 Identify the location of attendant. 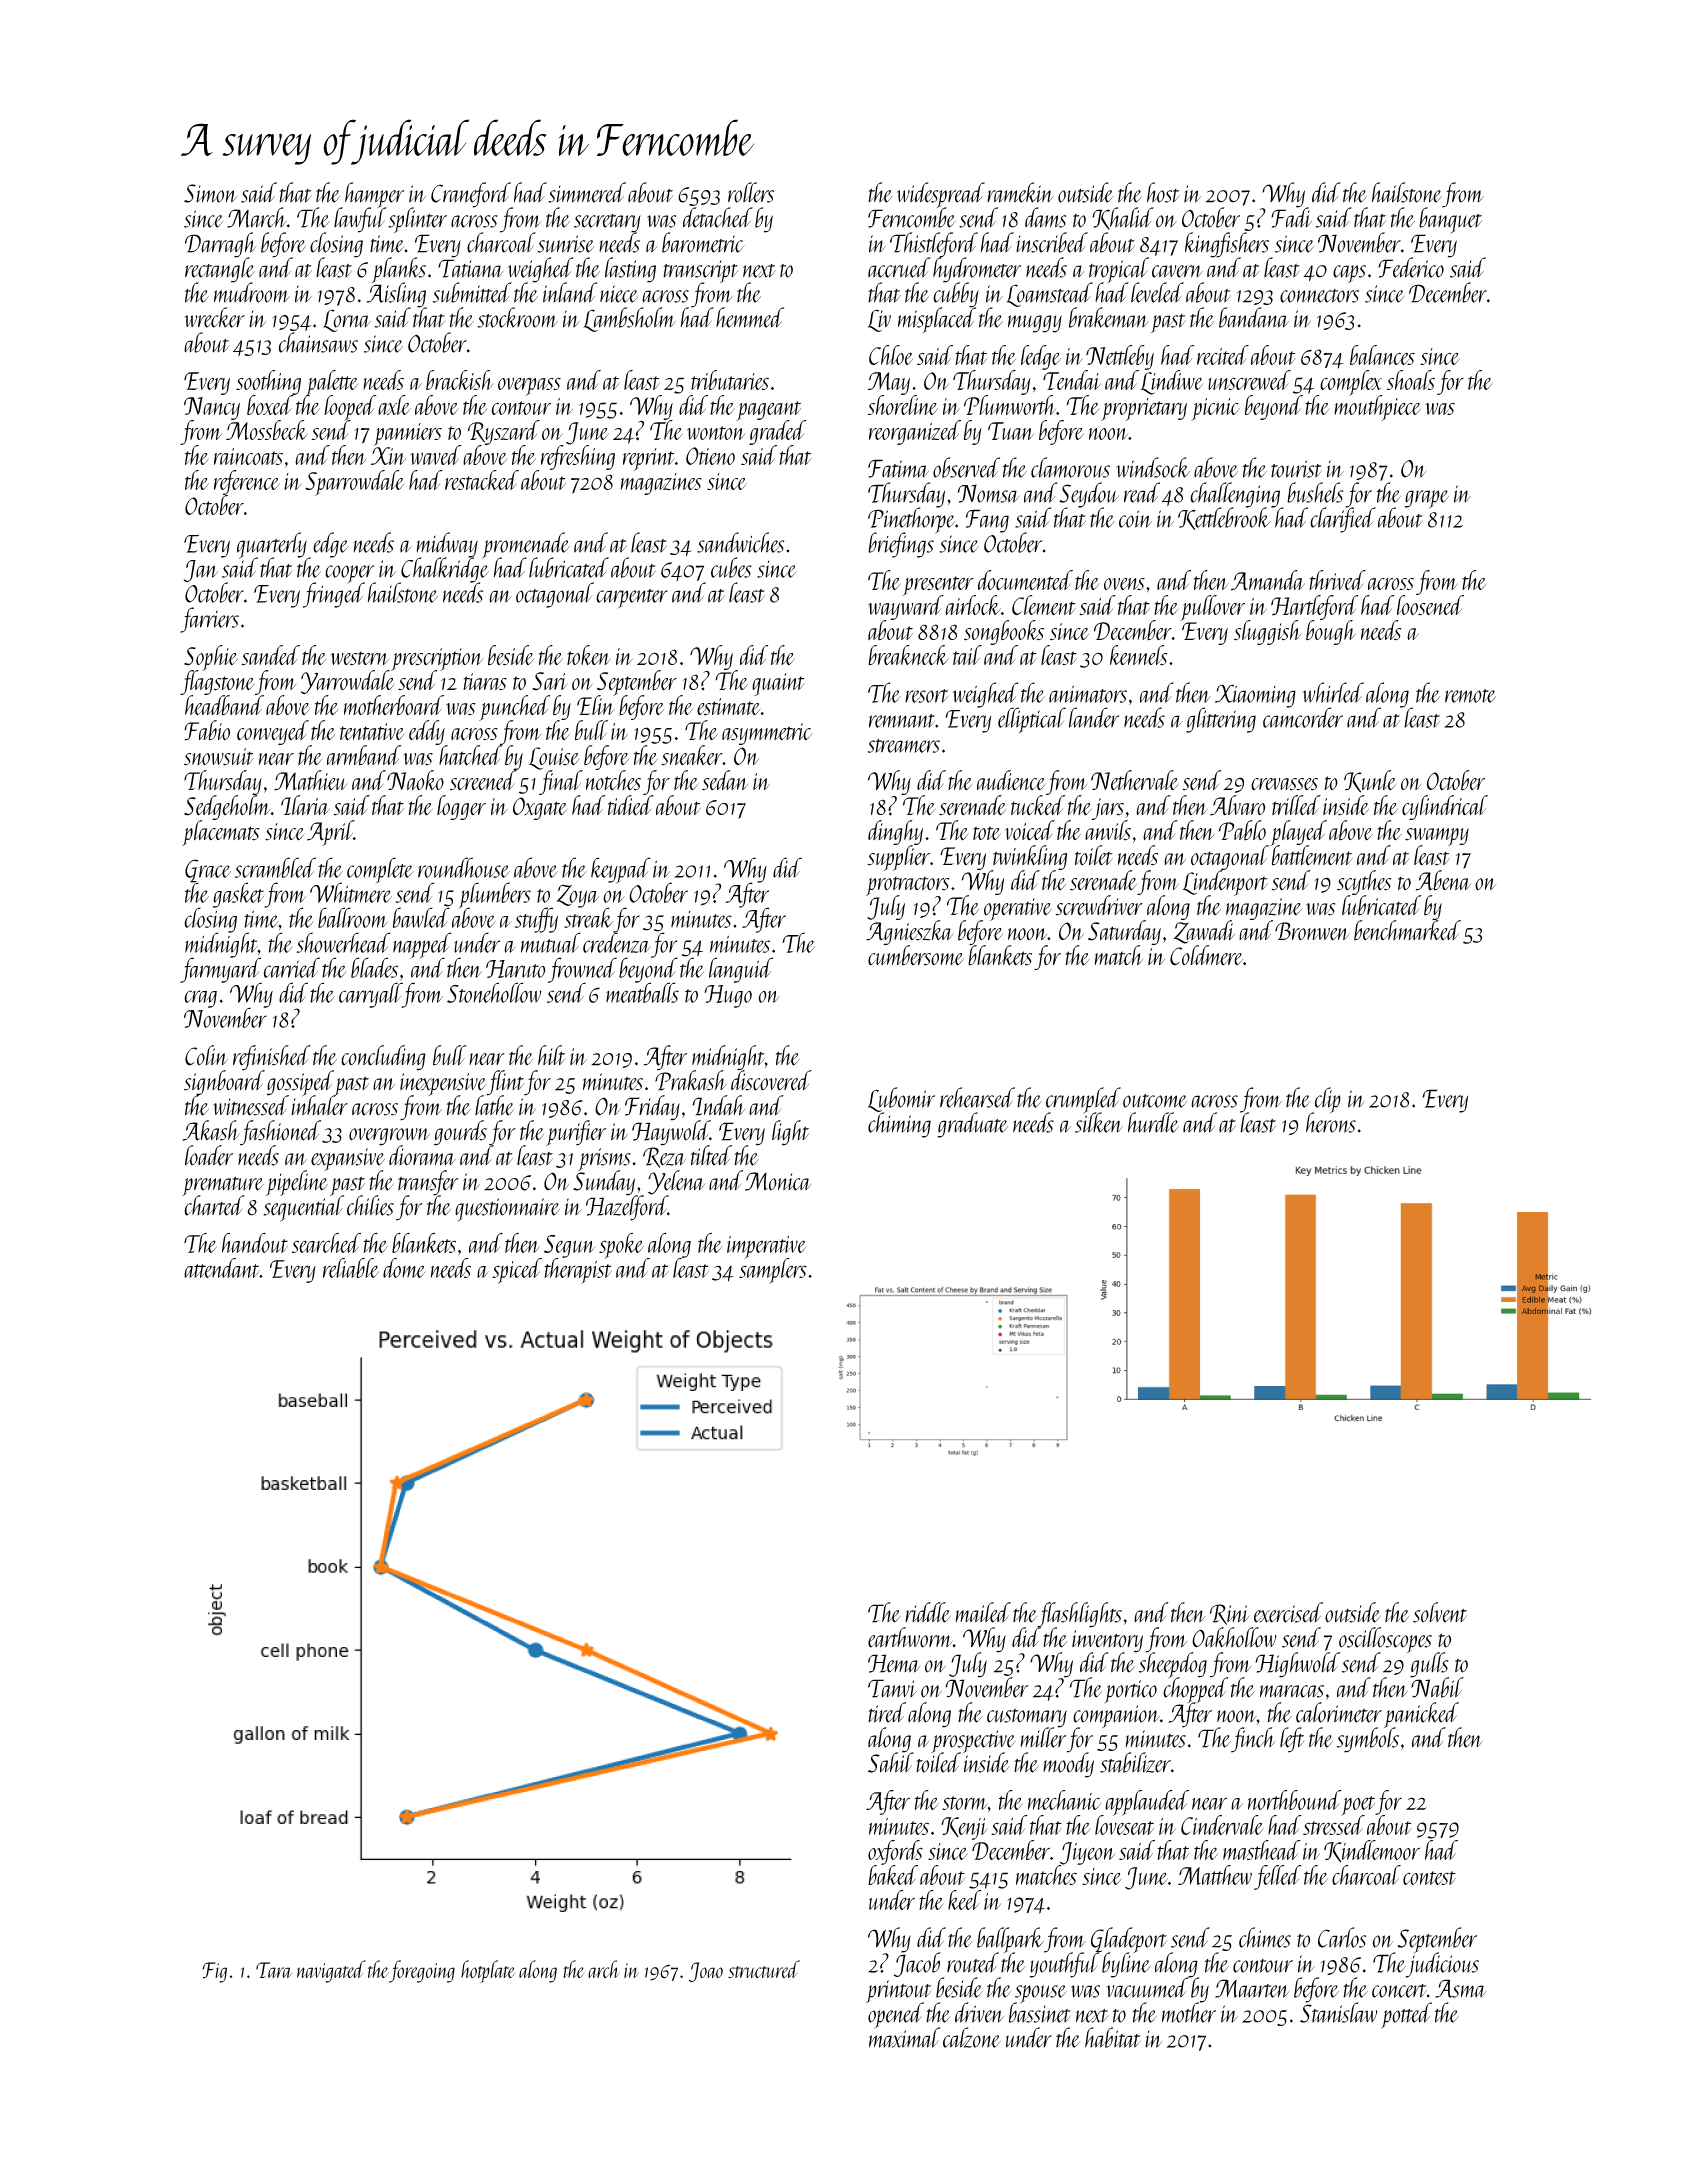
(221, 1268).
